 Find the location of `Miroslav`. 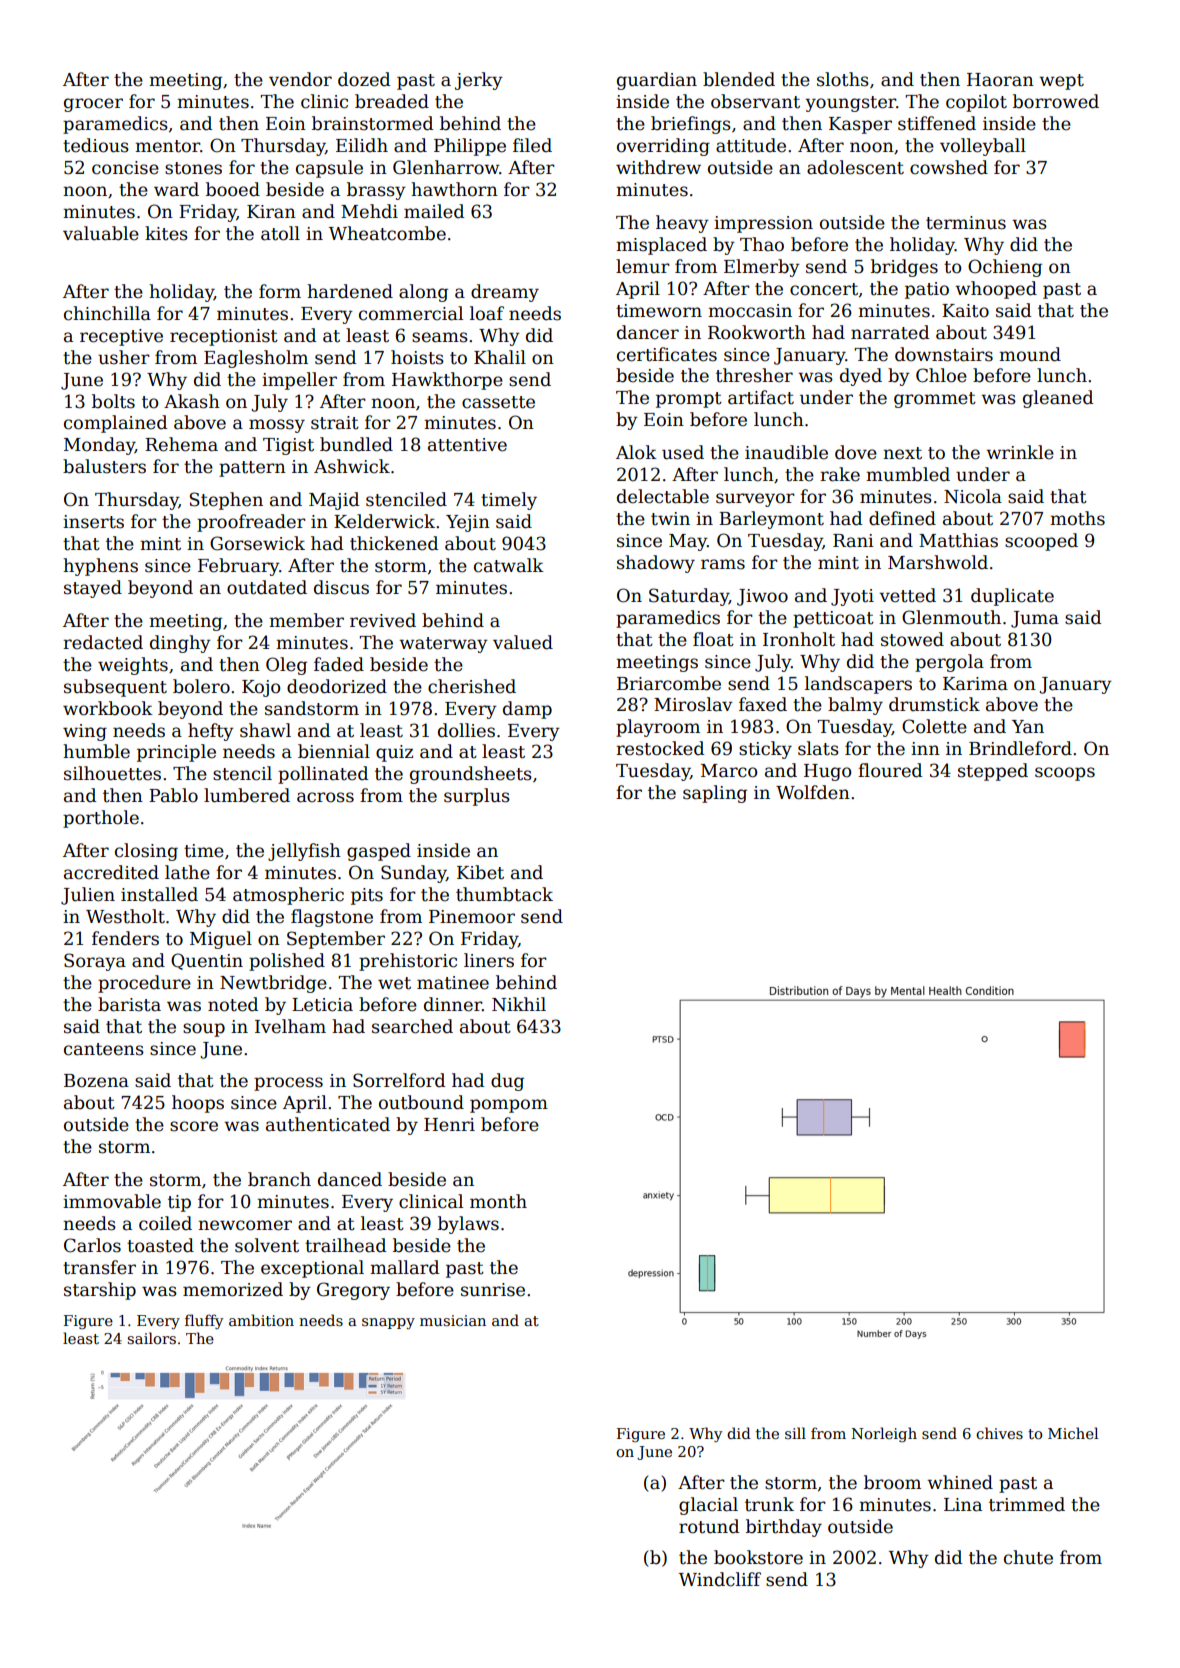

Miroslav is located at coordinates (693, 704).
